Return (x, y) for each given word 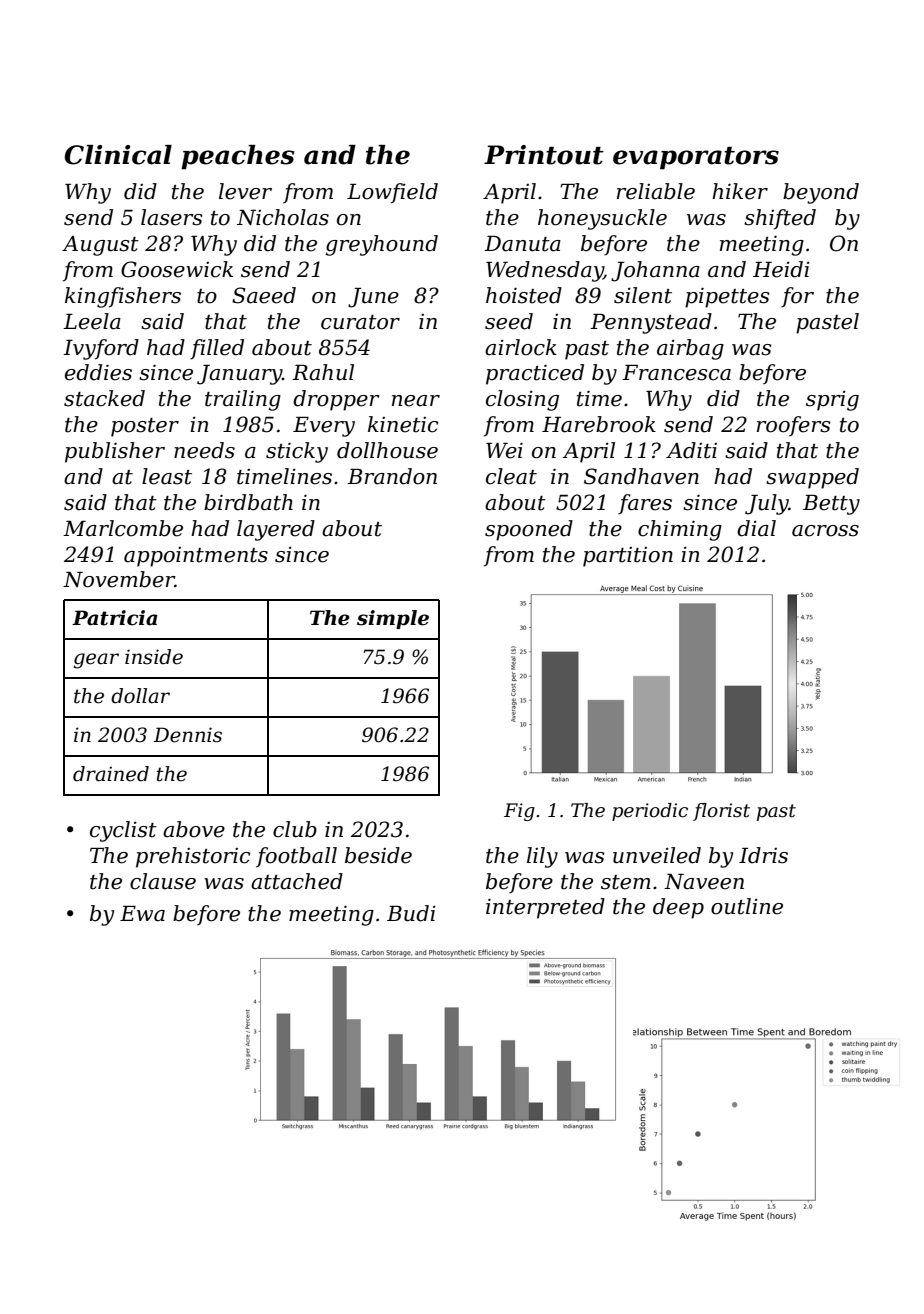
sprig (832, 400)
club (295, 829)
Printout (544, 155)
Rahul (323, 372)
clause (163, 881)
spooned (529, 530)
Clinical (118, 155)
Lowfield (392, 193)
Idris (763, 855)
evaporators (696, 158)
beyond (821, 193)
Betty (831, 505)
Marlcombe (123, 528)
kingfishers (123, 297)
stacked (104, 398)
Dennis (187, 735)
